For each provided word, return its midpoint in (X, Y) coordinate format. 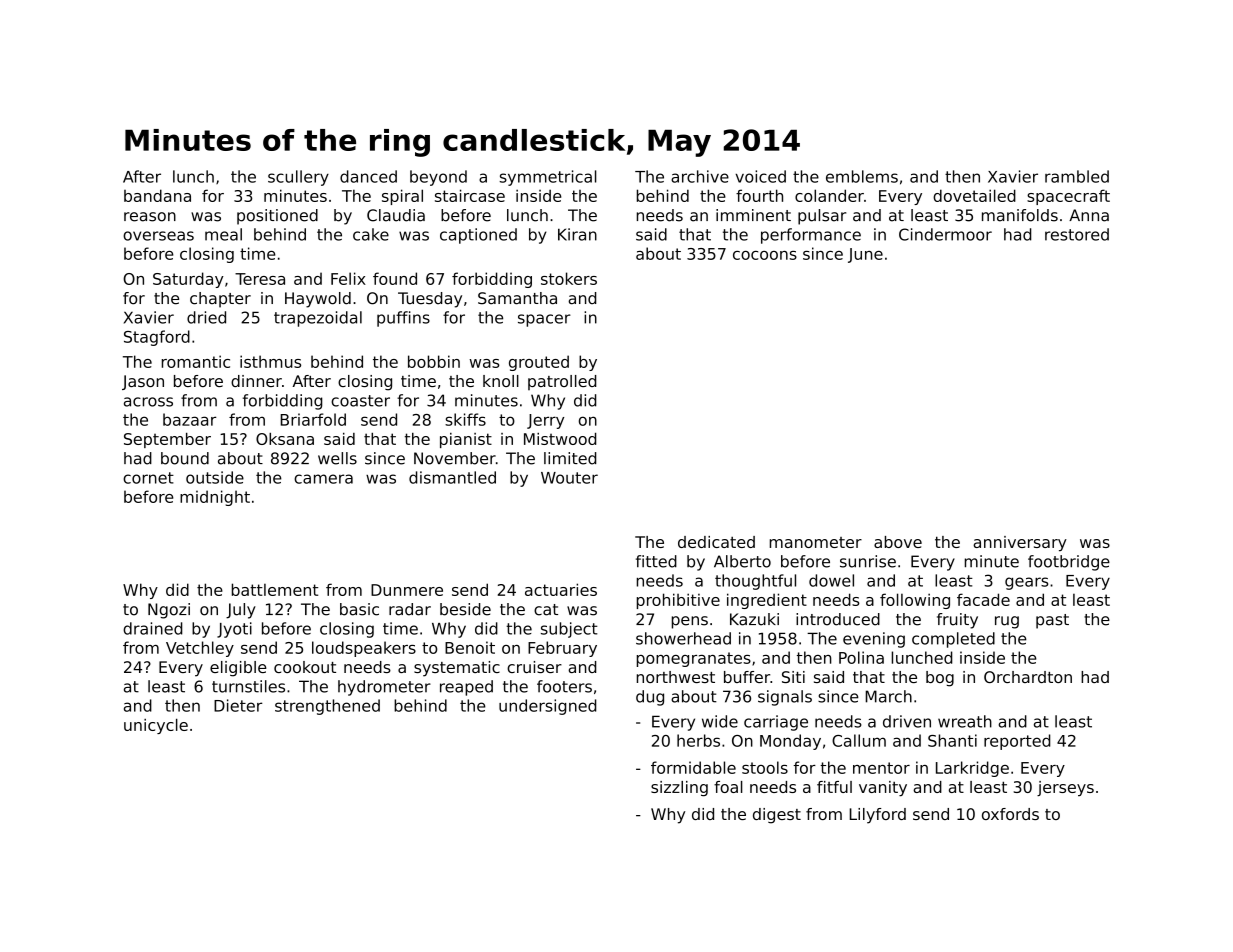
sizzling (679, 788)
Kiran (577, 234)
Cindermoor (945, 234)
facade (983, 599)
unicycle (156, 726)
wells (337, 458)
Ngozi (169, 611)
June (865, 255)
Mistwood (560, 439)
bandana (157, 195)
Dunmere (407, 590)
